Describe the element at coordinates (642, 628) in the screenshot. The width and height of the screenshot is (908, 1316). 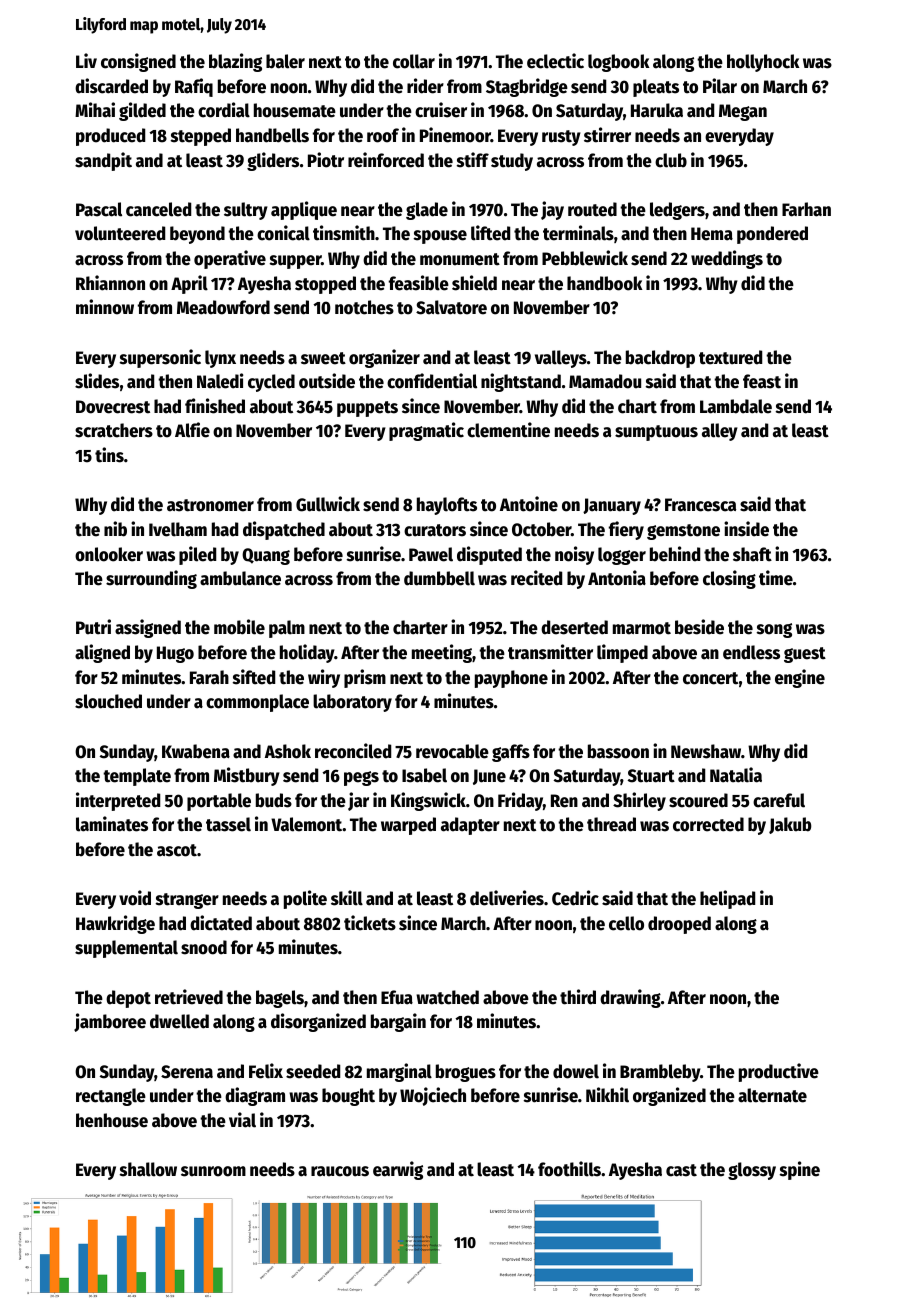
I see `marmot` at that location.
